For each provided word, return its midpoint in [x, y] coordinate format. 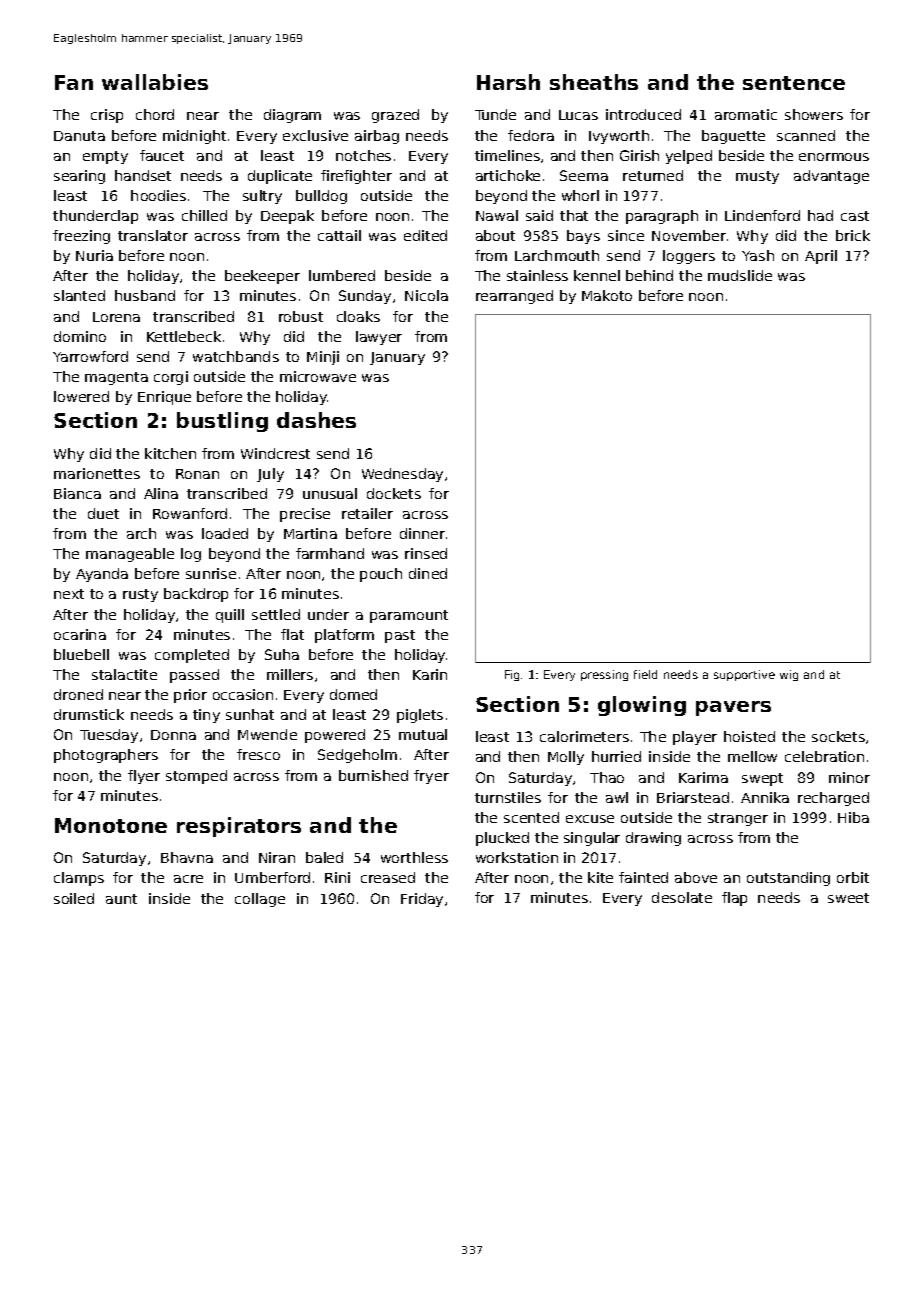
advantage [831, 177]
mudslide [740, 275]
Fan [74, 82]
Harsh [508, 82]
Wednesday [402, 475]
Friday [422, 900]
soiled [74, 898]
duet [103, 513]
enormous [834, 157]
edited [425, 235]
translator [153, 235]
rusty [140, 595]
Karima [703, 777]
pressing [604, 675]
